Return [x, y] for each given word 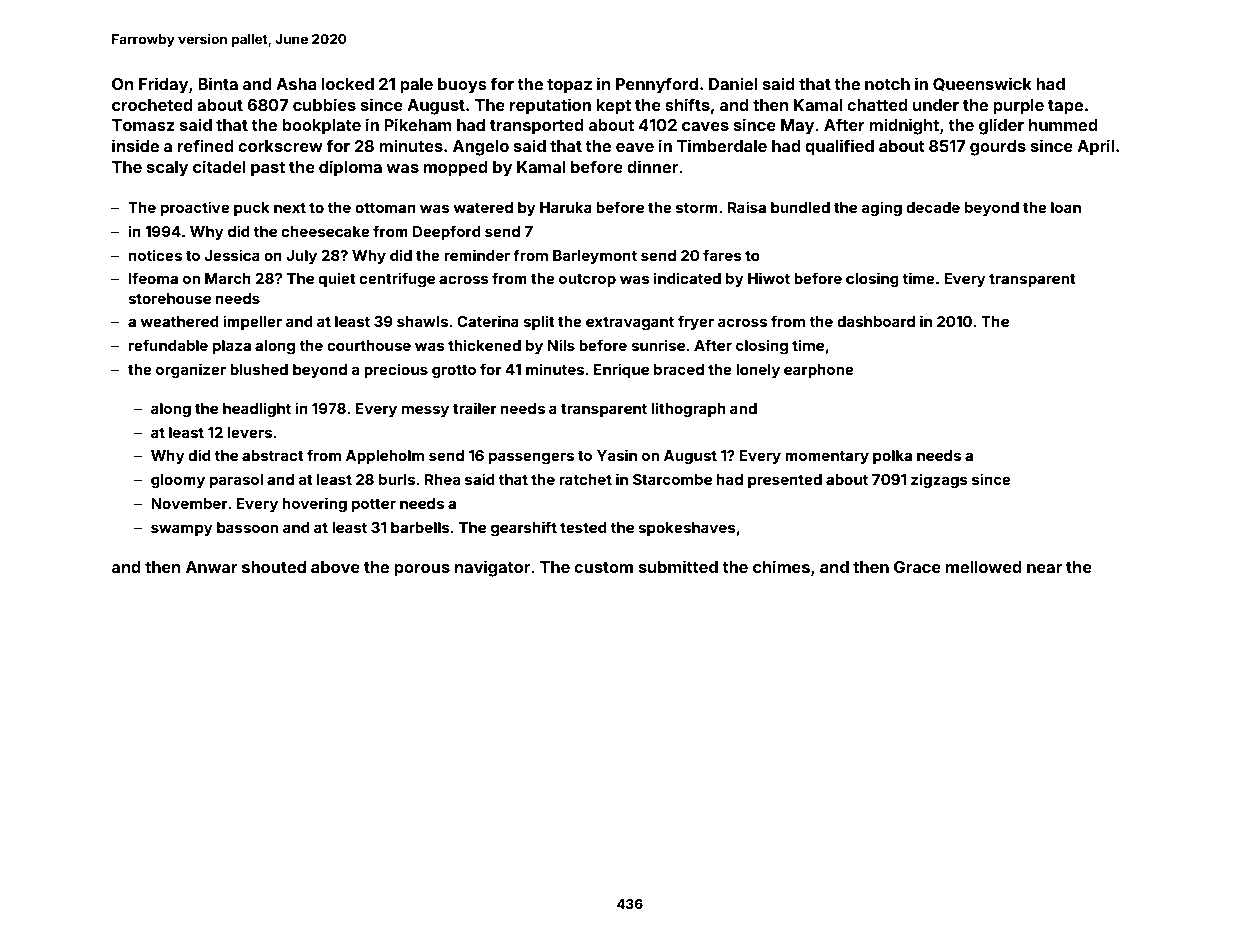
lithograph [689, 410]
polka [892, 457]
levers [250, 432]
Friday [163, 85]
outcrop [587, 280]
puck [252, 209]
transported [537, 127]
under [936, 105]
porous [422, 570]
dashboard [876, 321]
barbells [420, 527]
